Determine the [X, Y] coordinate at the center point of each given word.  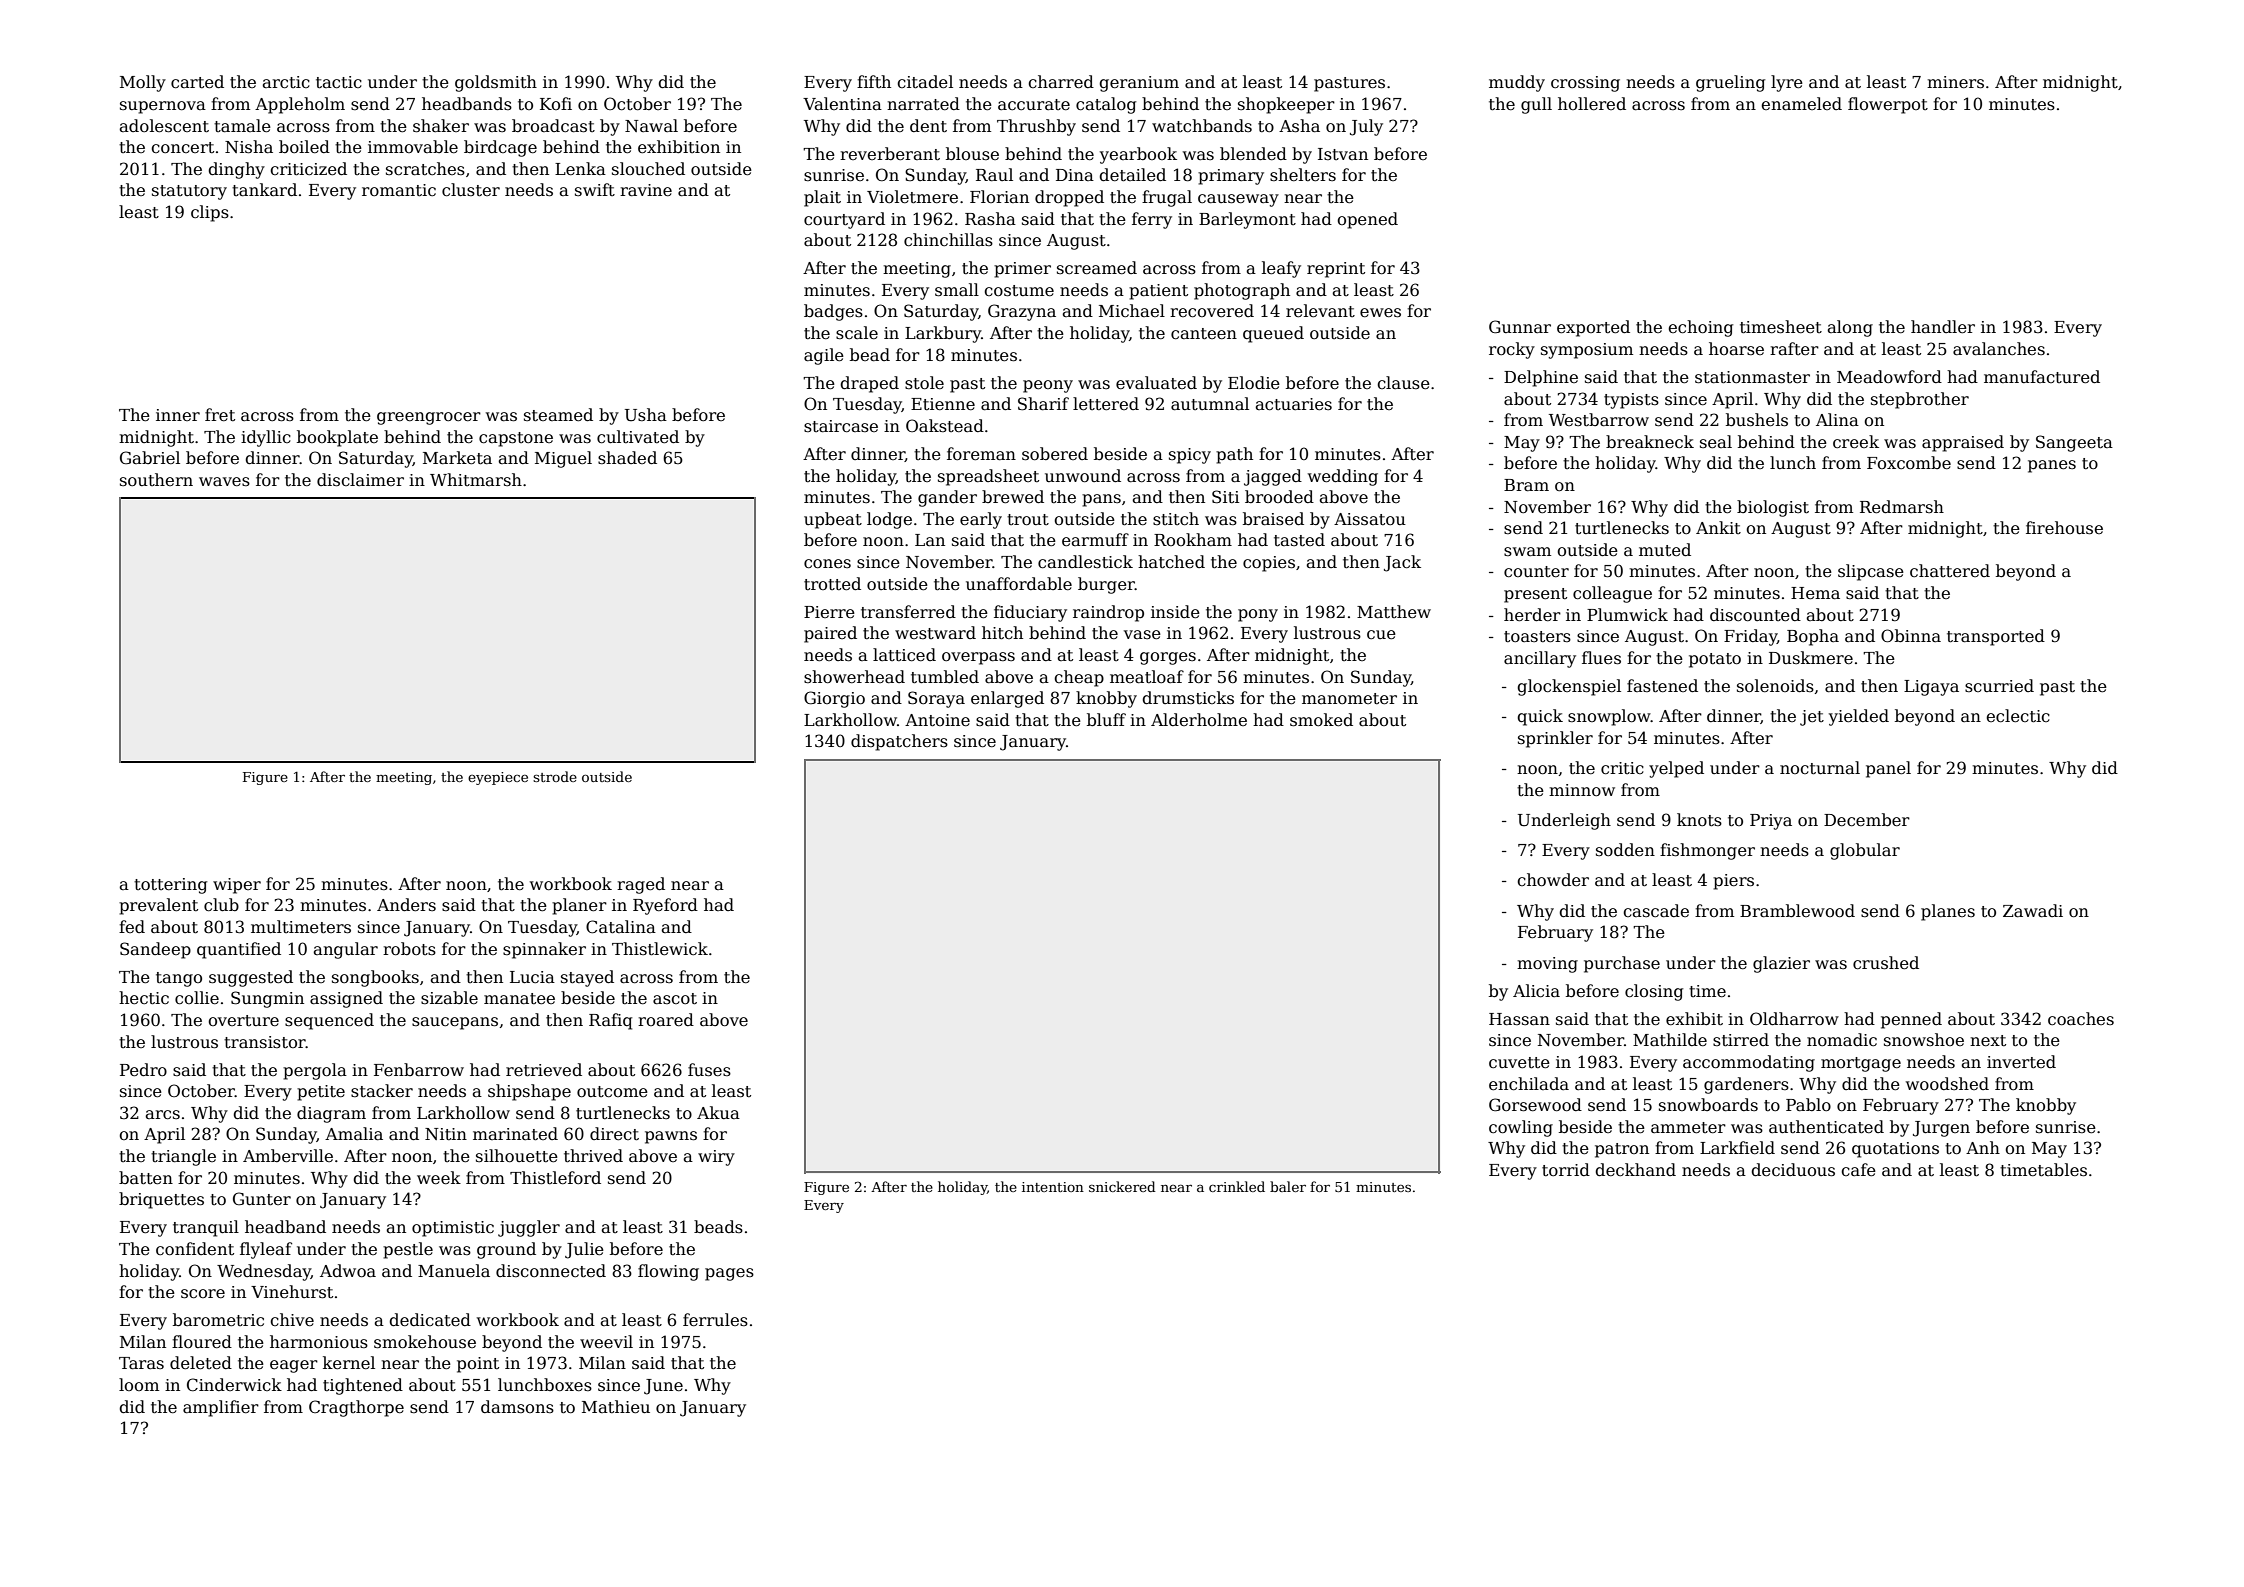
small [957, 290]
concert [182, 147]
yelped [1676, 769]
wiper [237, 886]
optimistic [453, 1229]
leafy [1281, 269]
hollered [1592, 104]
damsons [517, 1406]
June [663, 1387]
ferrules [715, 1320]
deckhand [1635, 1170]
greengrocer [429, 418]
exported [1593, 328]
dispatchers [899, 742]
